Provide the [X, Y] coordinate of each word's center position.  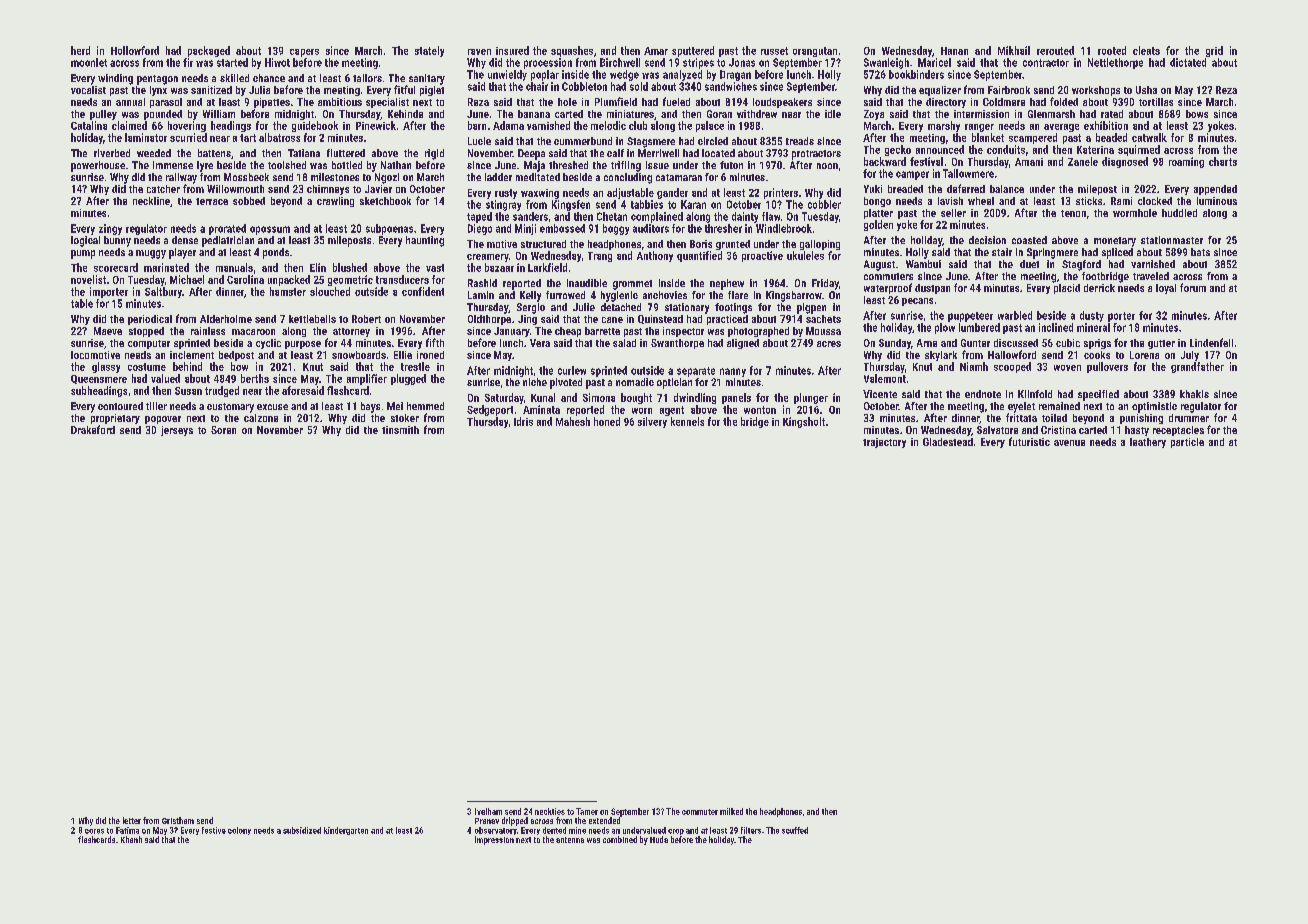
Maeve [108, 331]
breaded [905, 189]
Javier [378, 189]
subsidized [302, 830]
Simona [599, 397]
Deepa [531, 154]
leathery [1148, 443]
